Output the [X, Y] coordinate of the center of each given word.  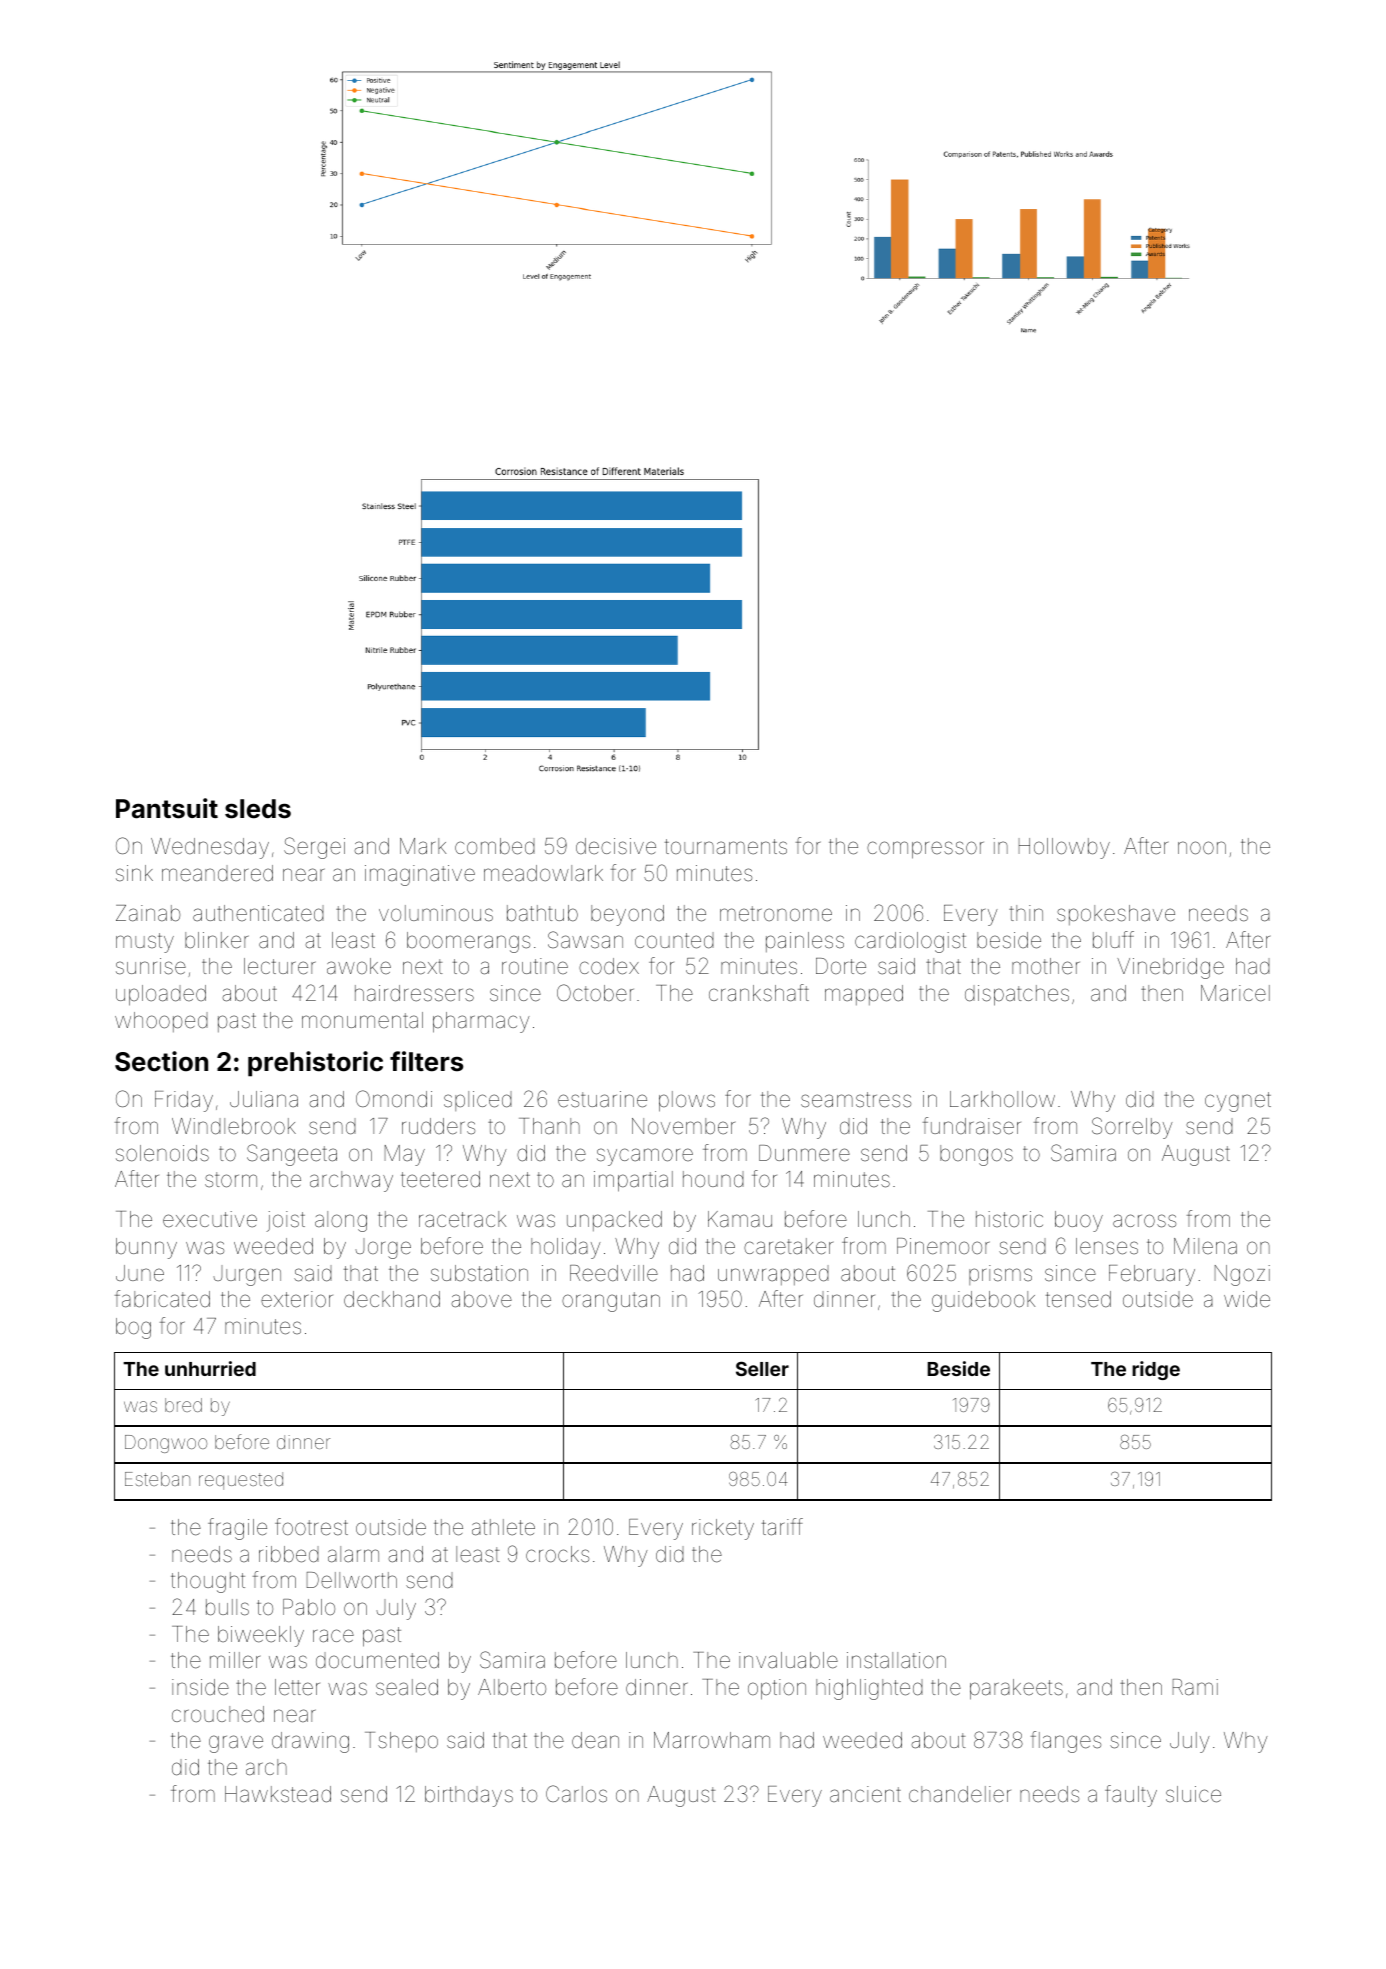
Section [161, 1061]
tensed [1078, 1299]
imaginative [420, 875]
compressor [925, 850]
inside [200, 1687]
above [481, 1299]
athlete [503, 1527]
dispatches [1017, 995]
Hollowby [1064, 848]
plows [687, 1101]
